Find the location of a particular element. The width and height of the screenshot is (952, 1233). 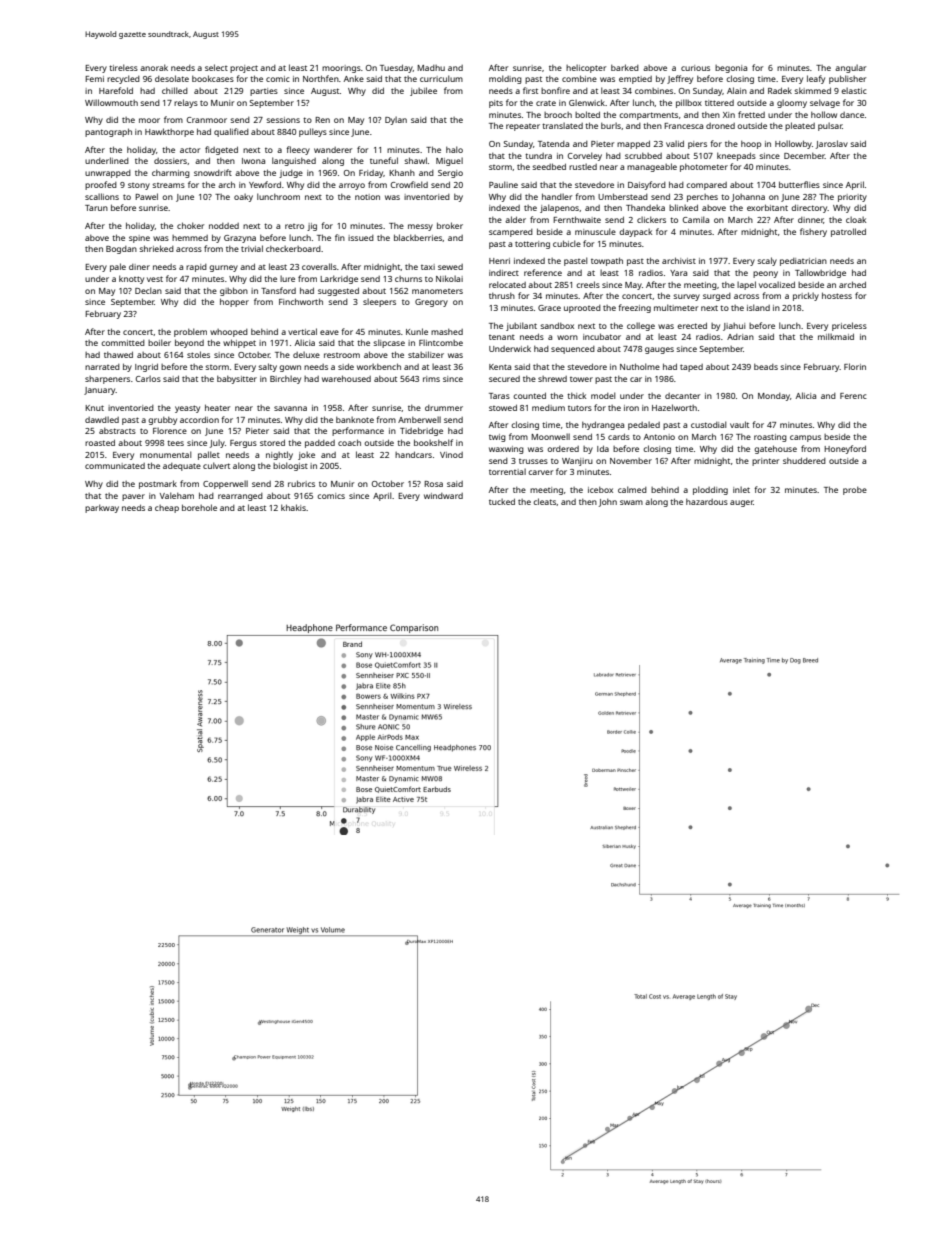

Taras is located at coordinates (499, 396).
